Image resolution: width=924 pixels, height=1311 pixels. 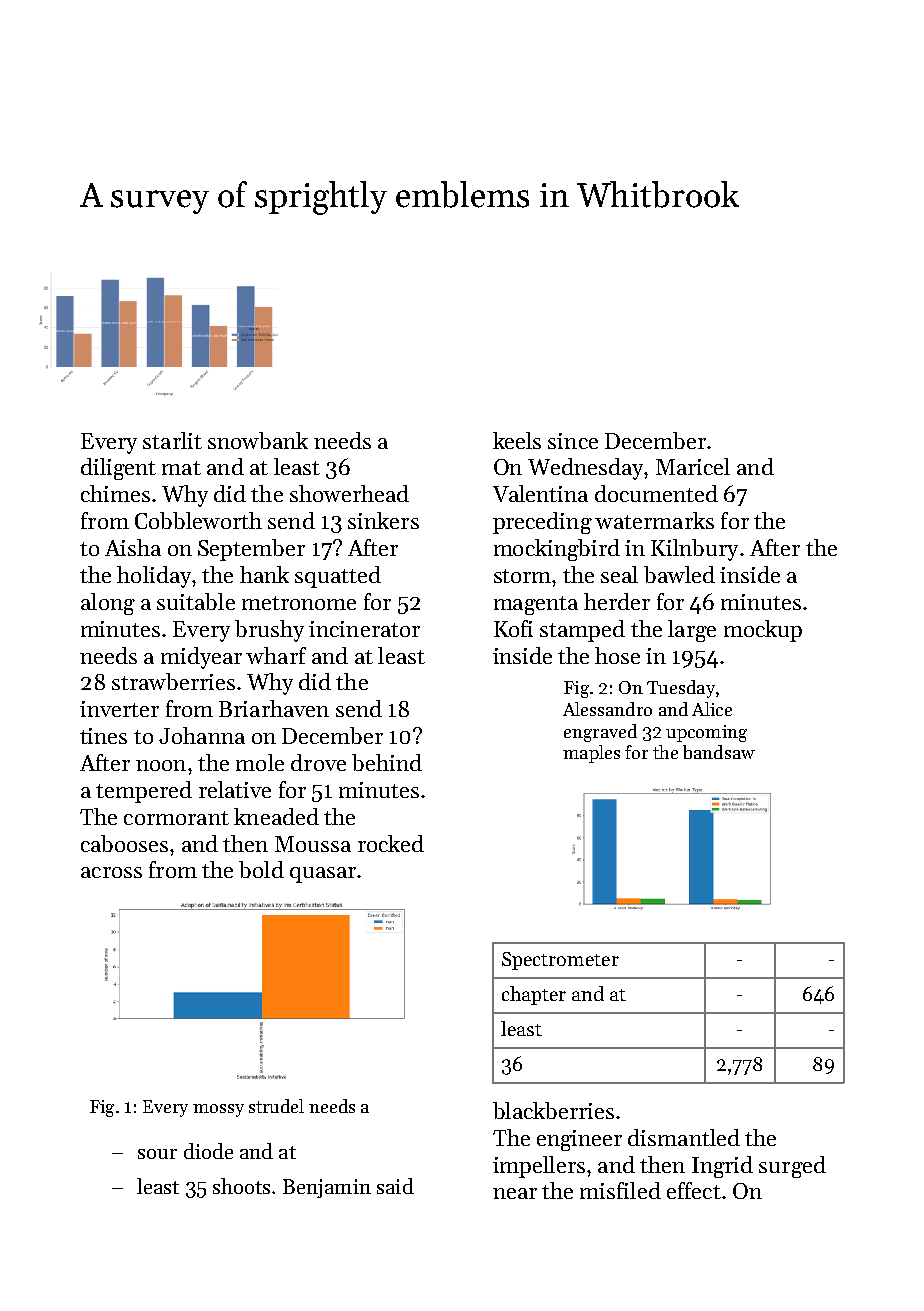 I want to click on maples, so click(x=591, y=754).
